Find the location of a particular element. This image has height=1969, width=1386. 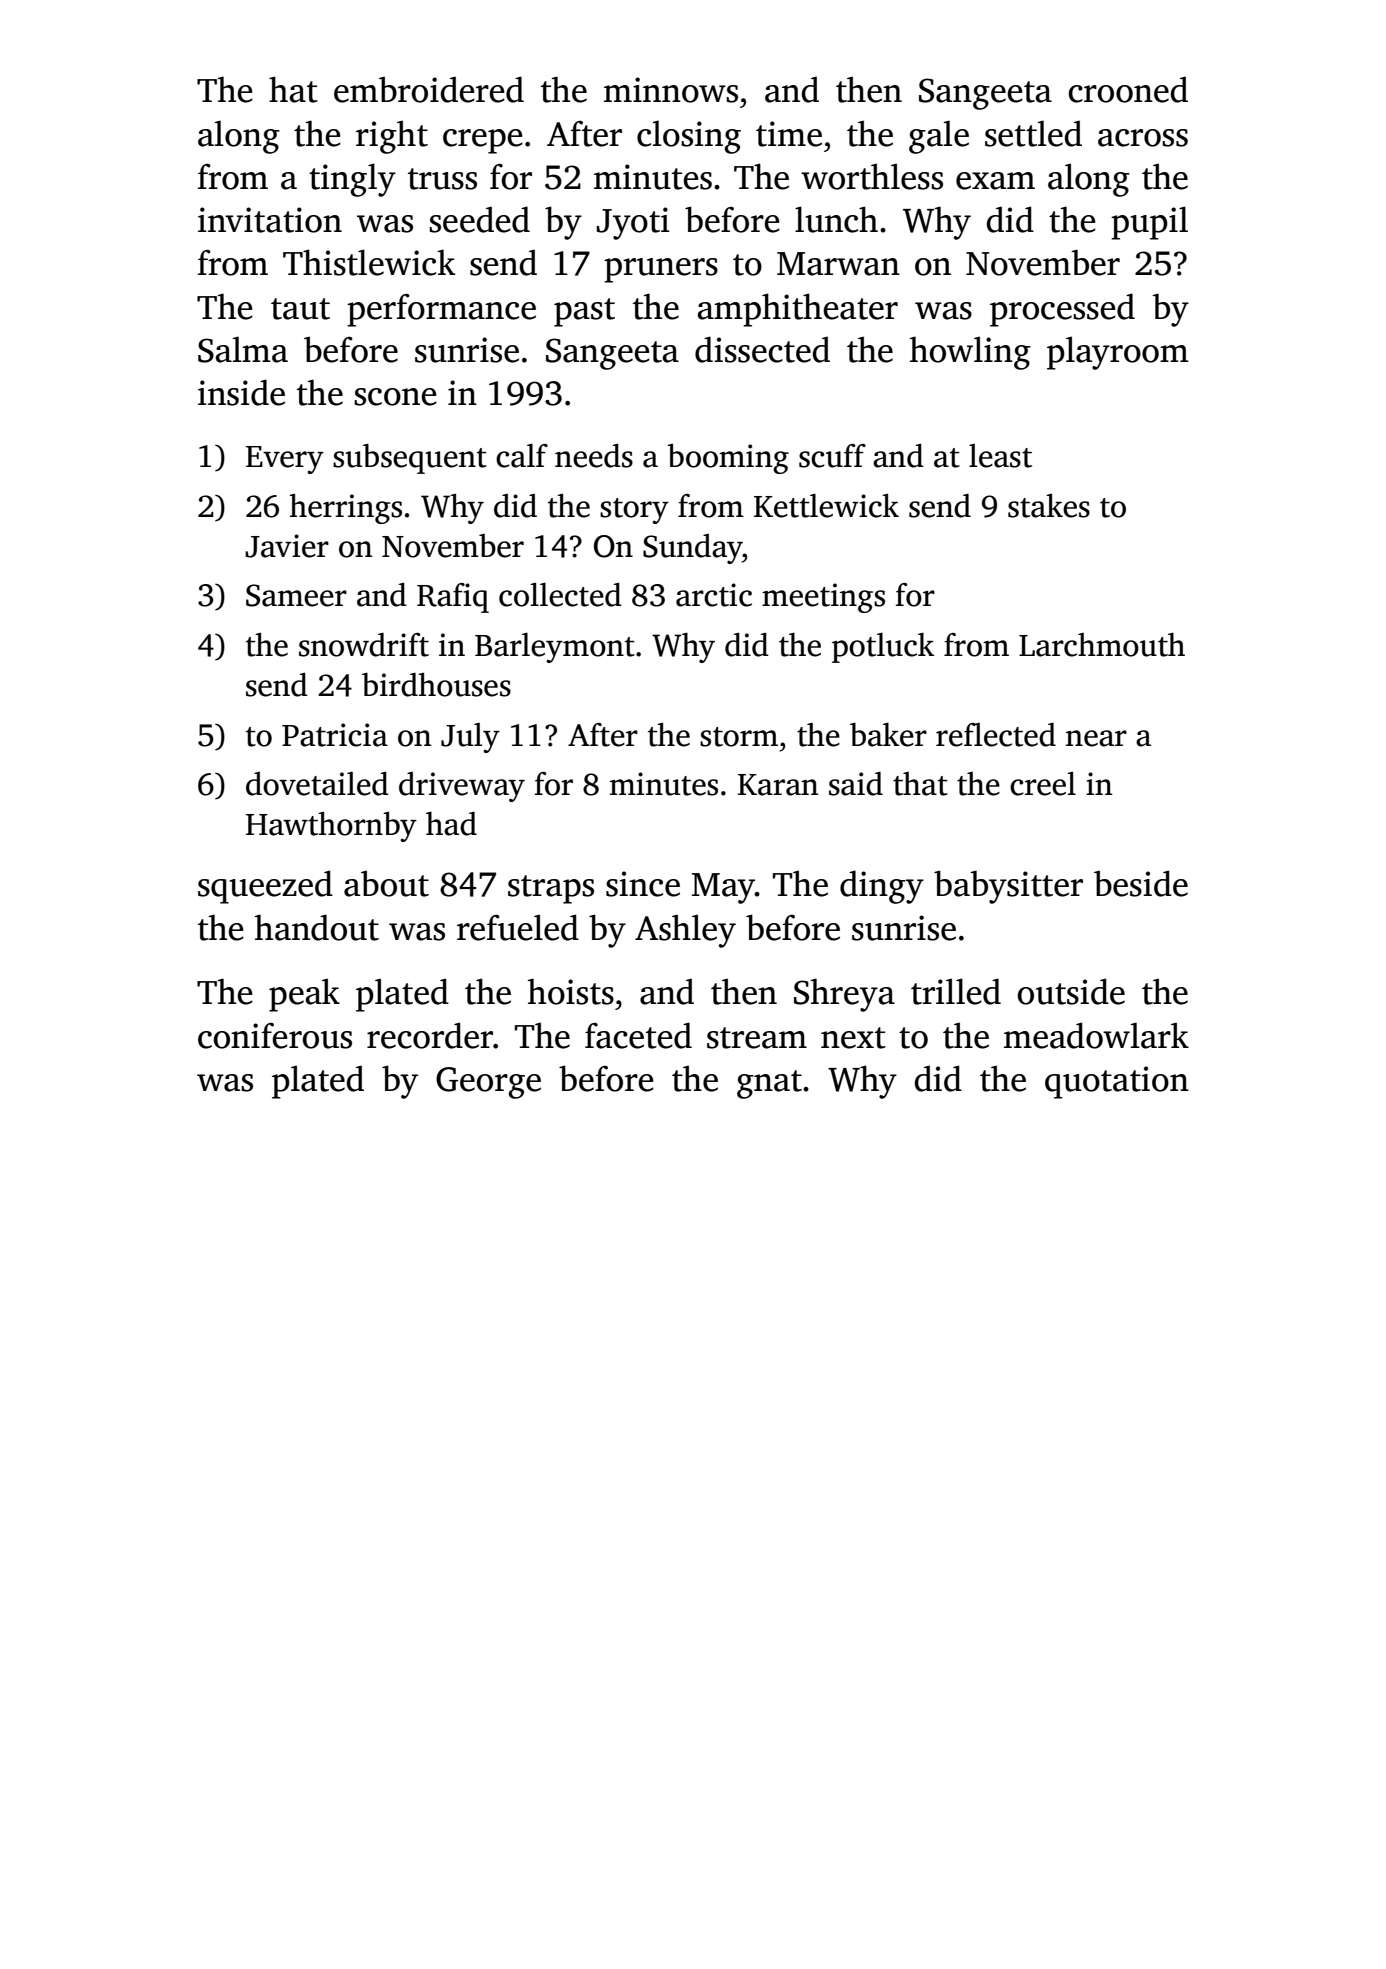

Salma is located at coordinates (243, 349).
